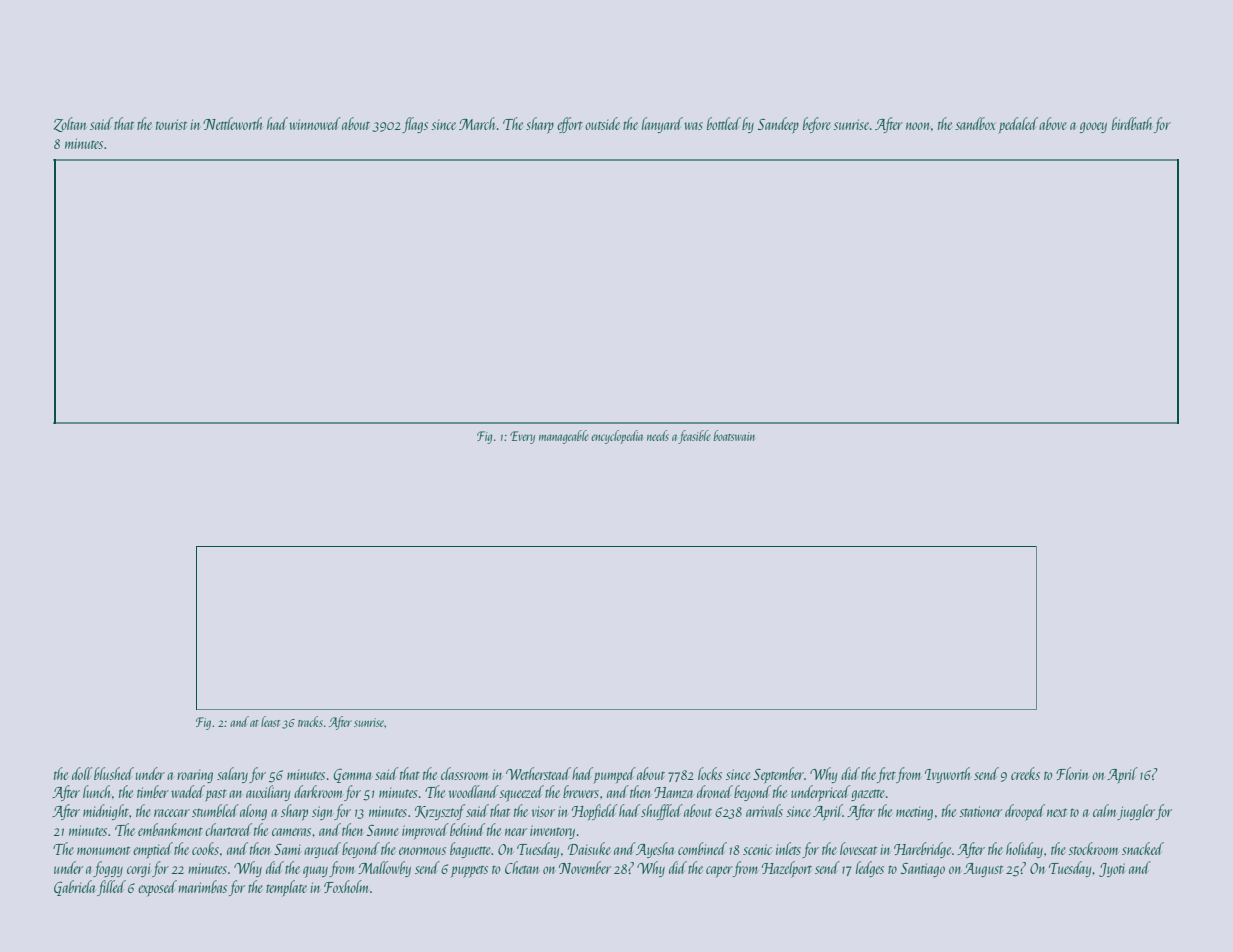 Image resolution: width=1233 pixels, height=952 pixels. Describe the element at coordinates (719, 871) in the screenshot. I see `caper` at that location.
